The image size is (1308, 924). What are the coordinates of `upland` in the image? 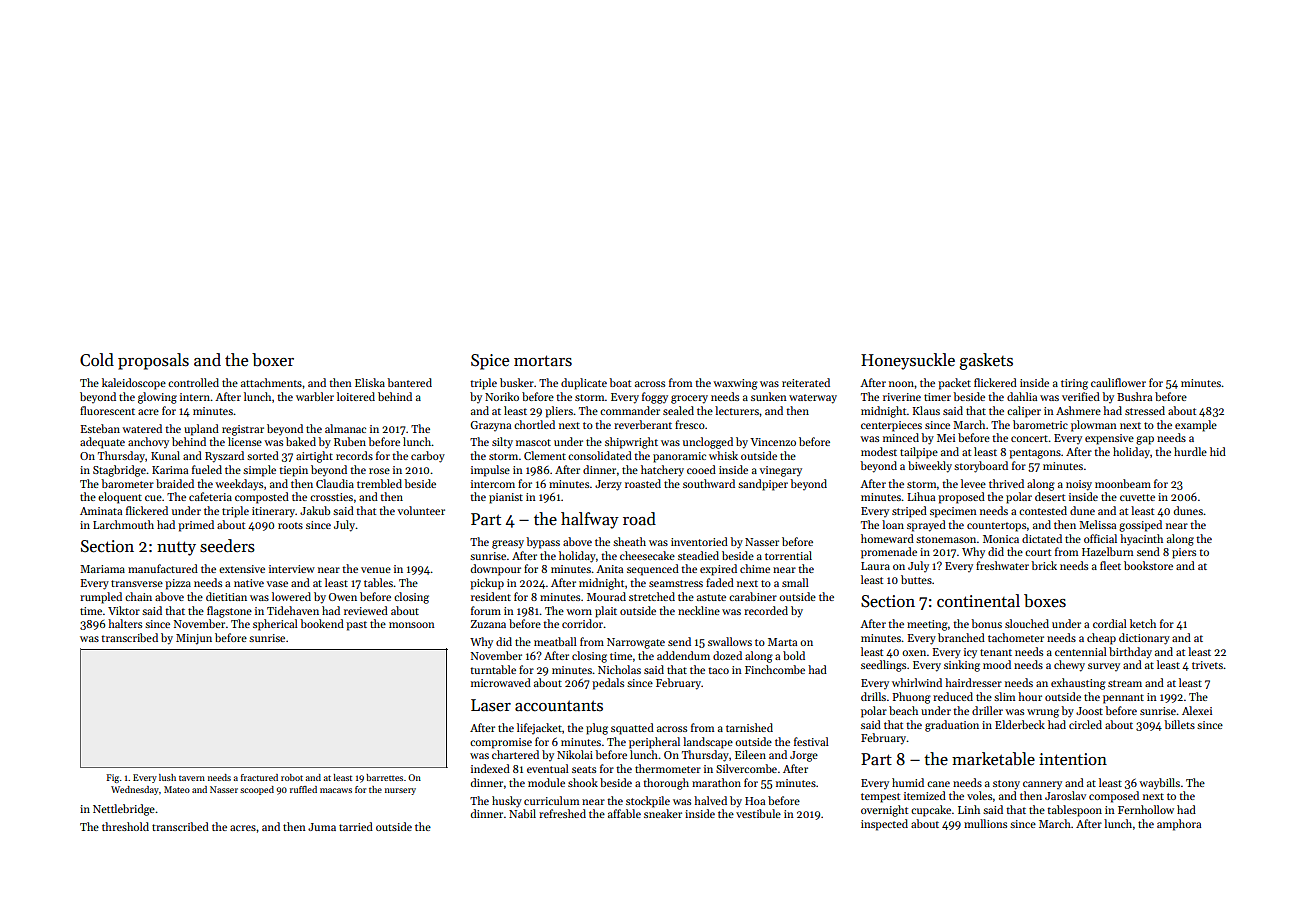 It's located at (201, 430).
